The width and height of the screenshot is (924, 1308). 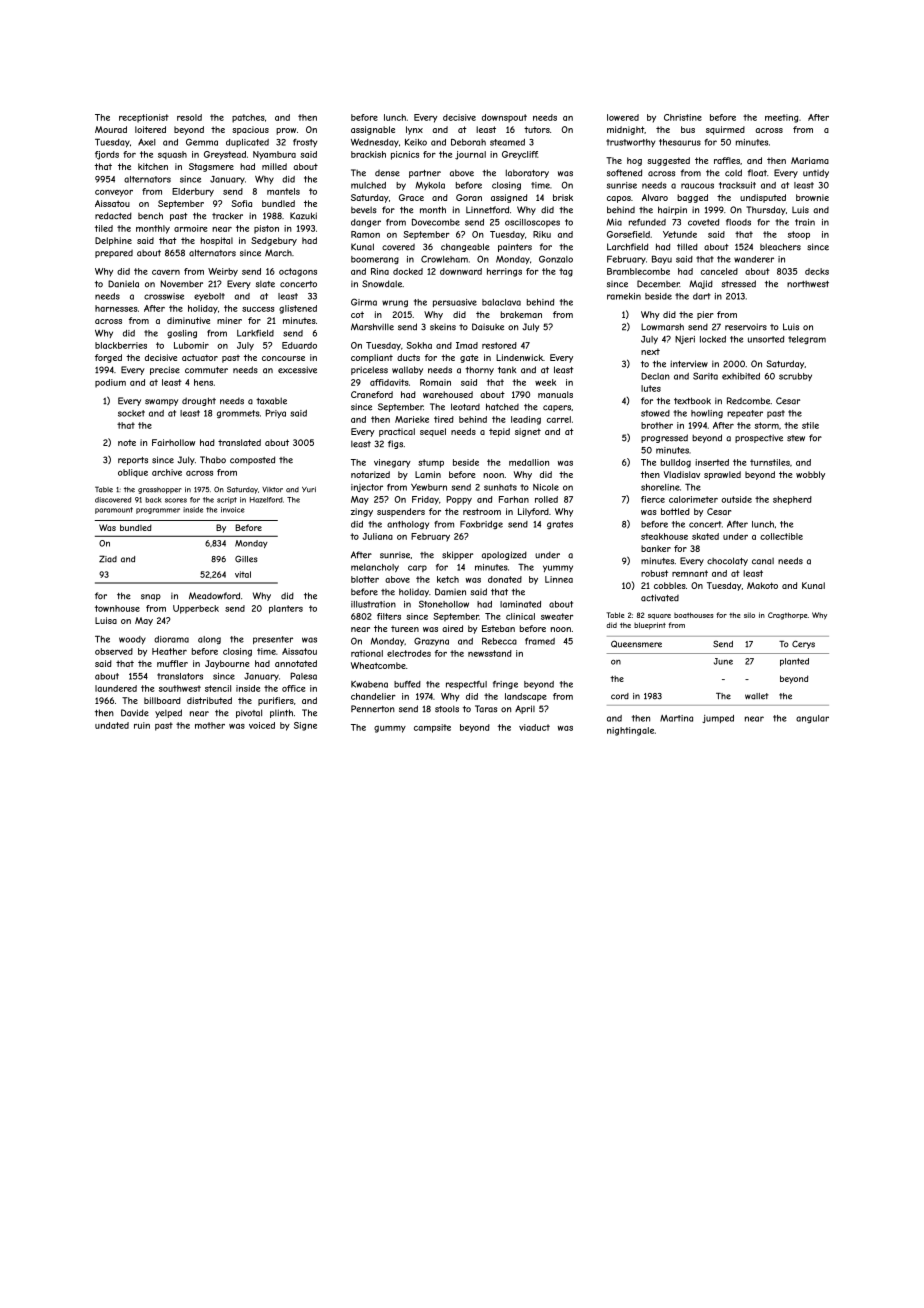 I want to click on diorama, so click(x=171, y=639).
